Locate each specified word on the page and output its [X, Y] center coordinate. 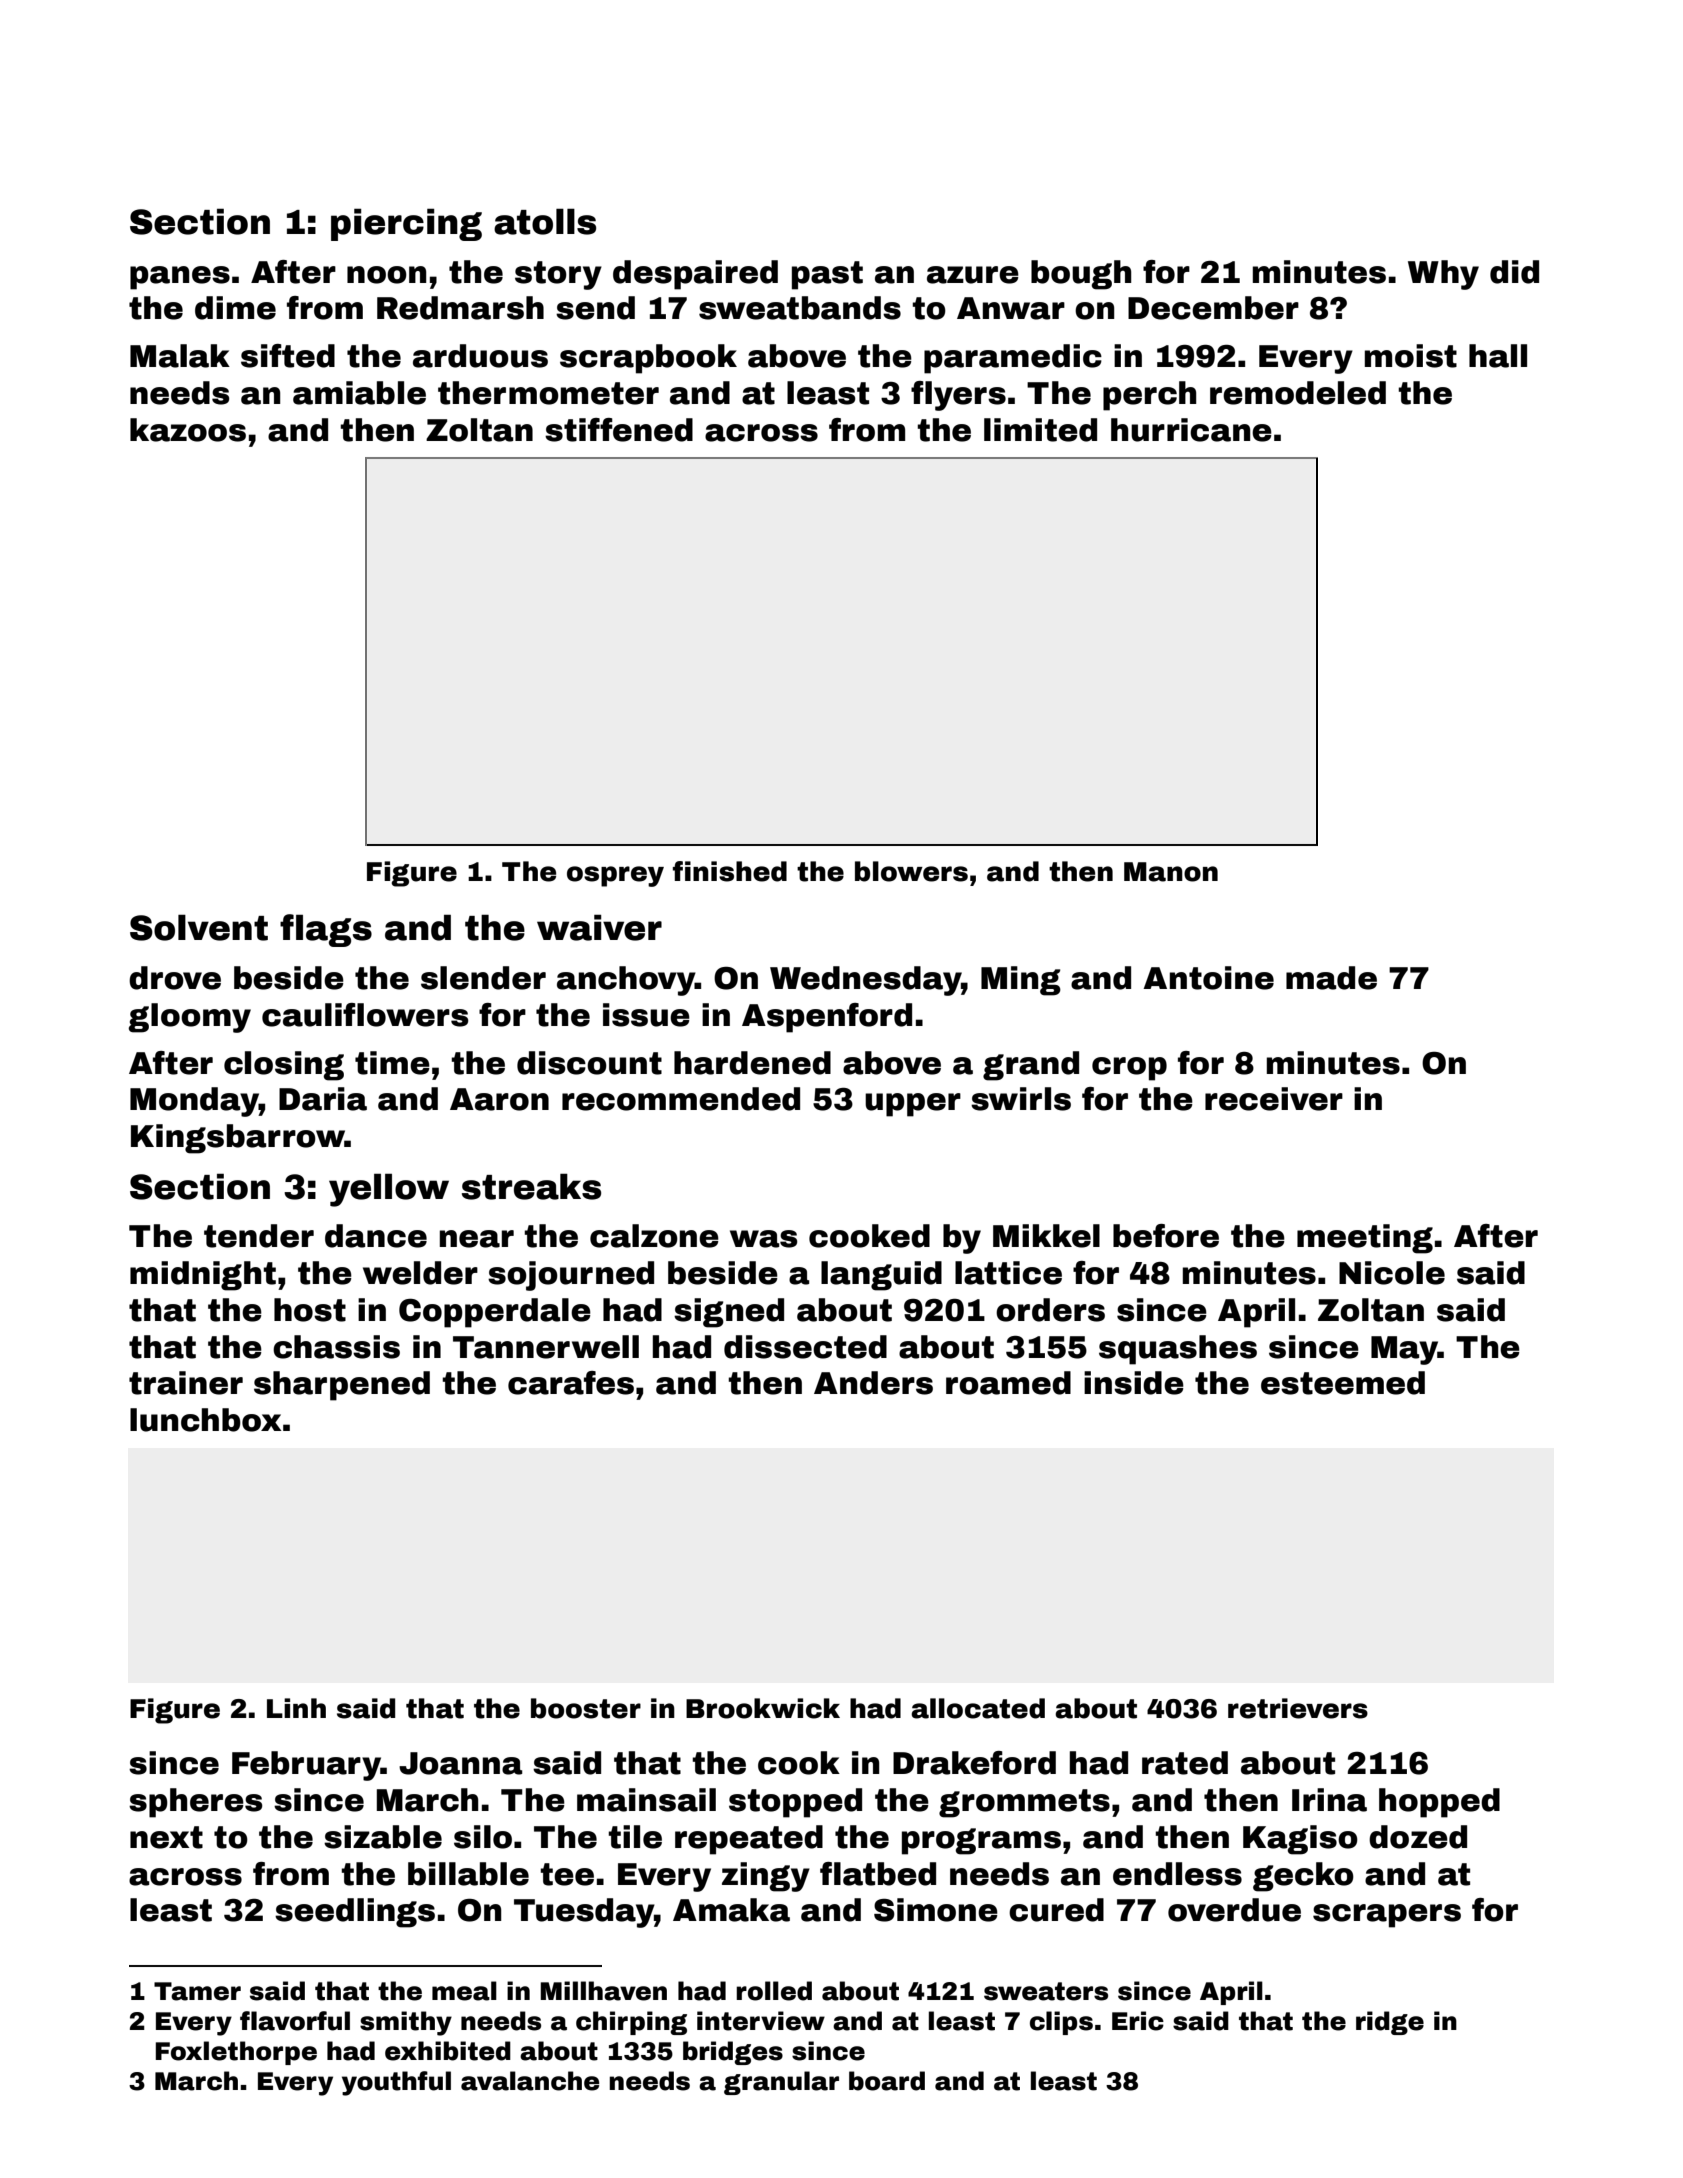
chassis [336, 1347]
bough [1081, 275]
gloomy [189, 1018]
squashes [1178, 1350]
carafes [571, 1383]
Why [1443, 275]
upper [913, 1105]
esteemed [1343, 1383]
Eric [1138, 2021]
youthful [396, 2083]
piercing [406, 224]
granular [781, 2083]
